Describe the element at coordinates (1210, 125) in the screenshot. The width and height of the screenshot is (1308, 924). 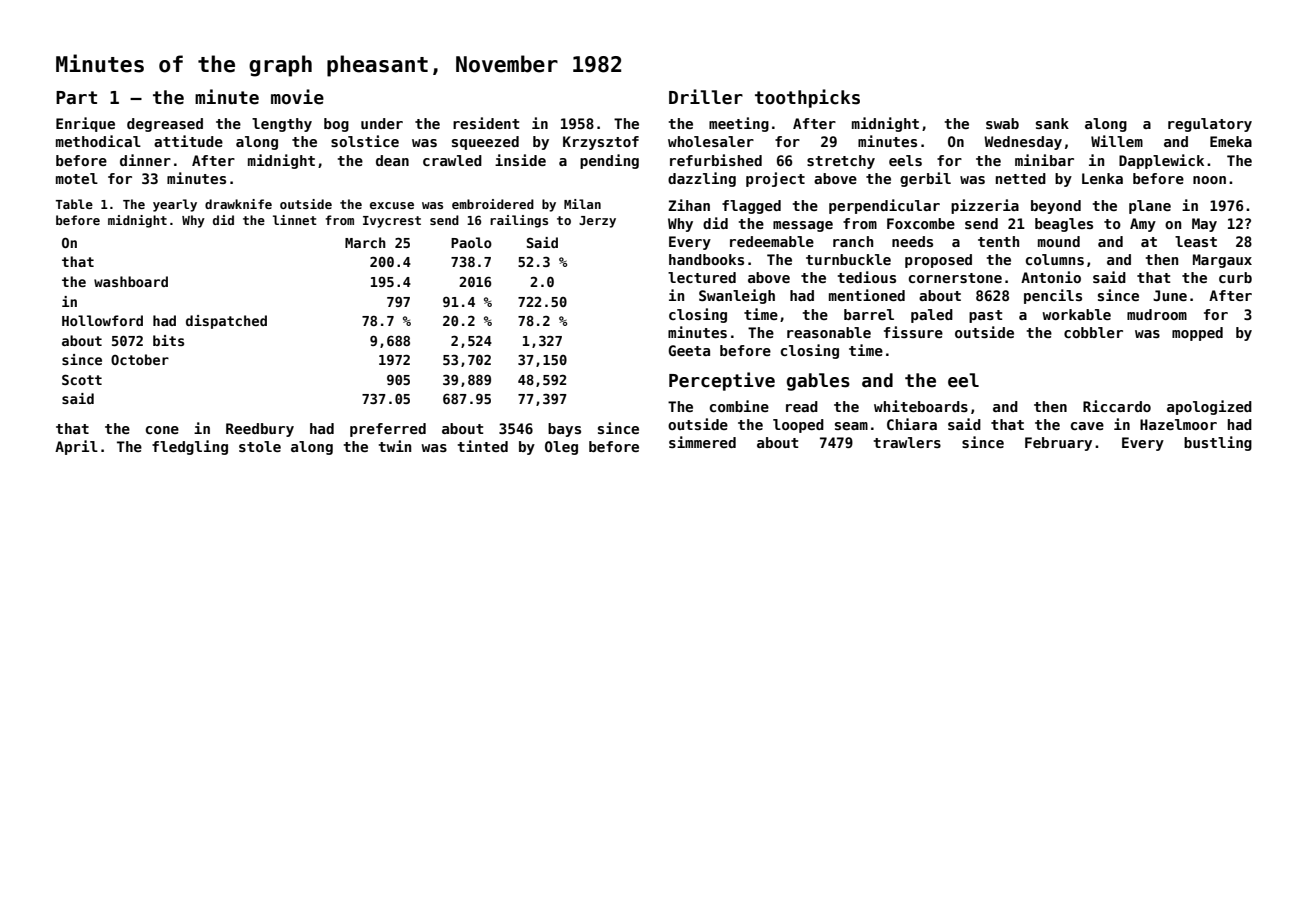
I see `regulatory` at that location.
